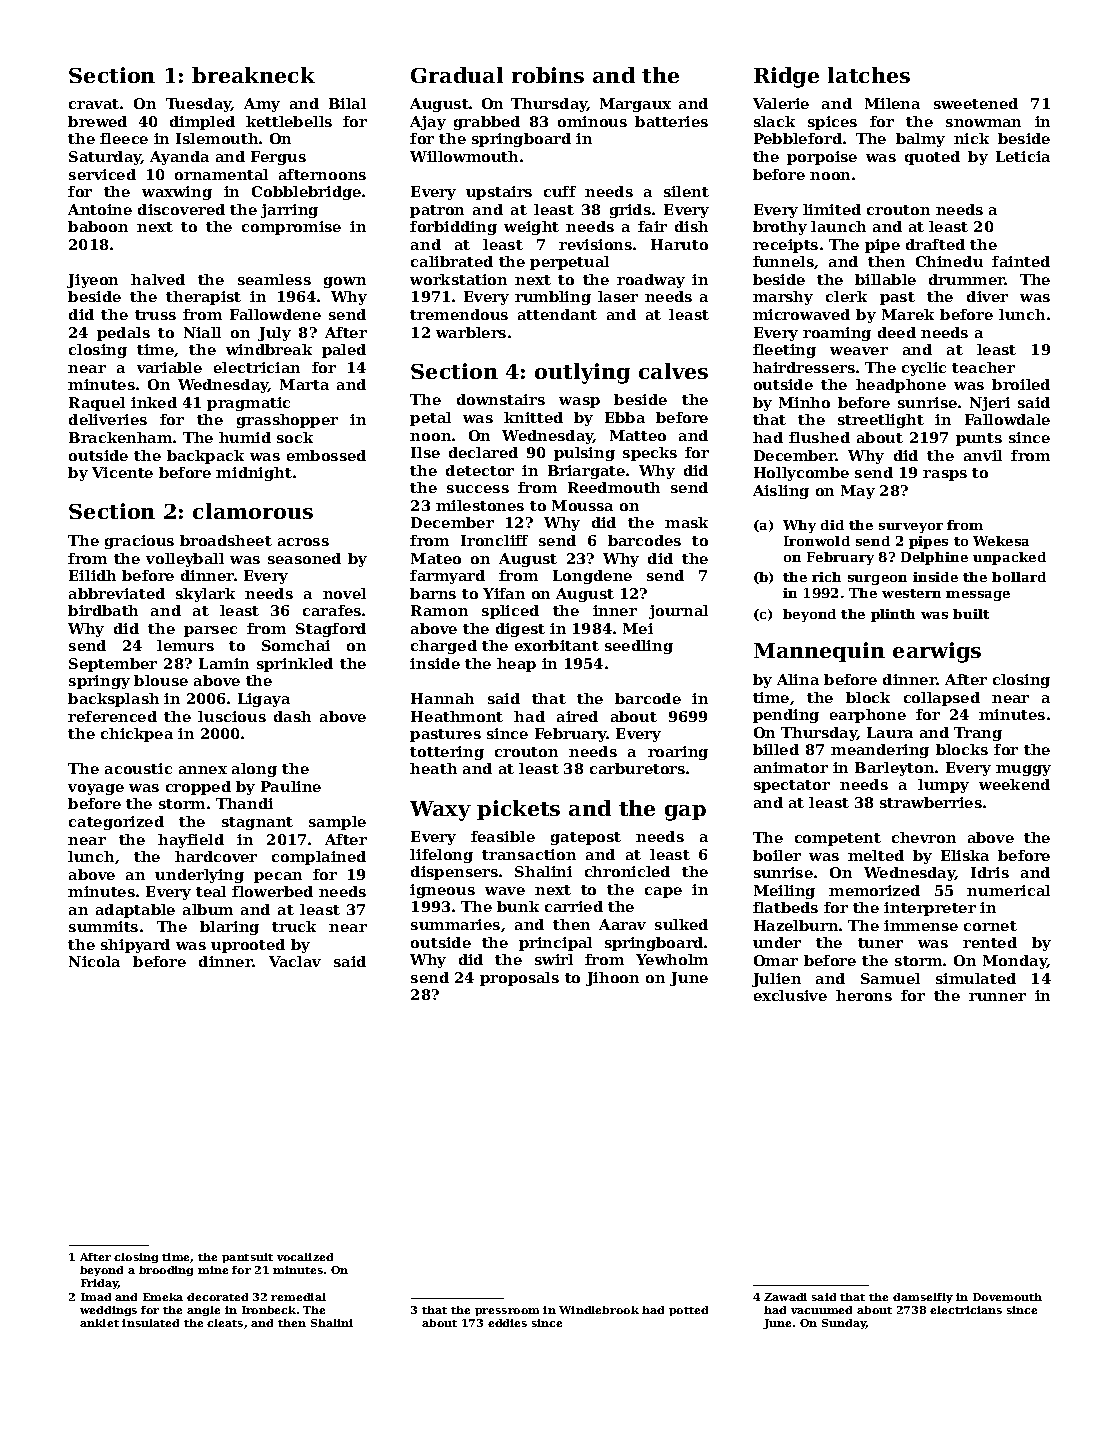 This screenshot has width=1120, height=1449. What do you see at coordinates (507, 1323) in the screenshot?
I see `eddies` at bounding box center [507, 1323].
